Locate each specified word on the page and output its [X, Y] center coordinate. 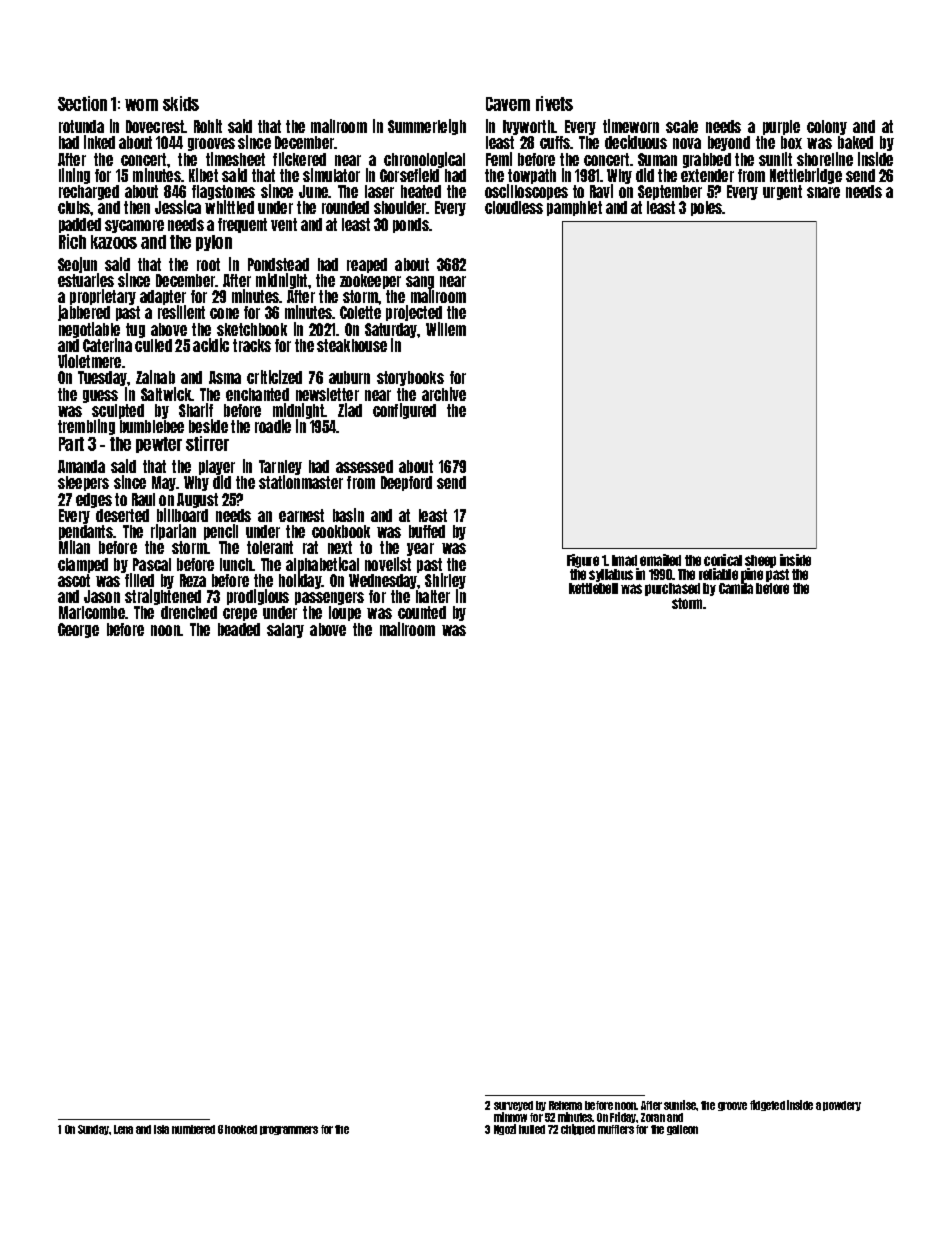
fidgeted [767, 1105]
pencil [221, 532]
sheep [760, 562]
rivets [554, 103]
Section [82, 103]
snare [823, 192]
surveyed [513, 1107]
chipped [578, 1129]
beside [208, 426]
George [78, 630]
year [420, 549]
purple [781, 127]
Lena [123, 1129]
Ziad [350, 410]
